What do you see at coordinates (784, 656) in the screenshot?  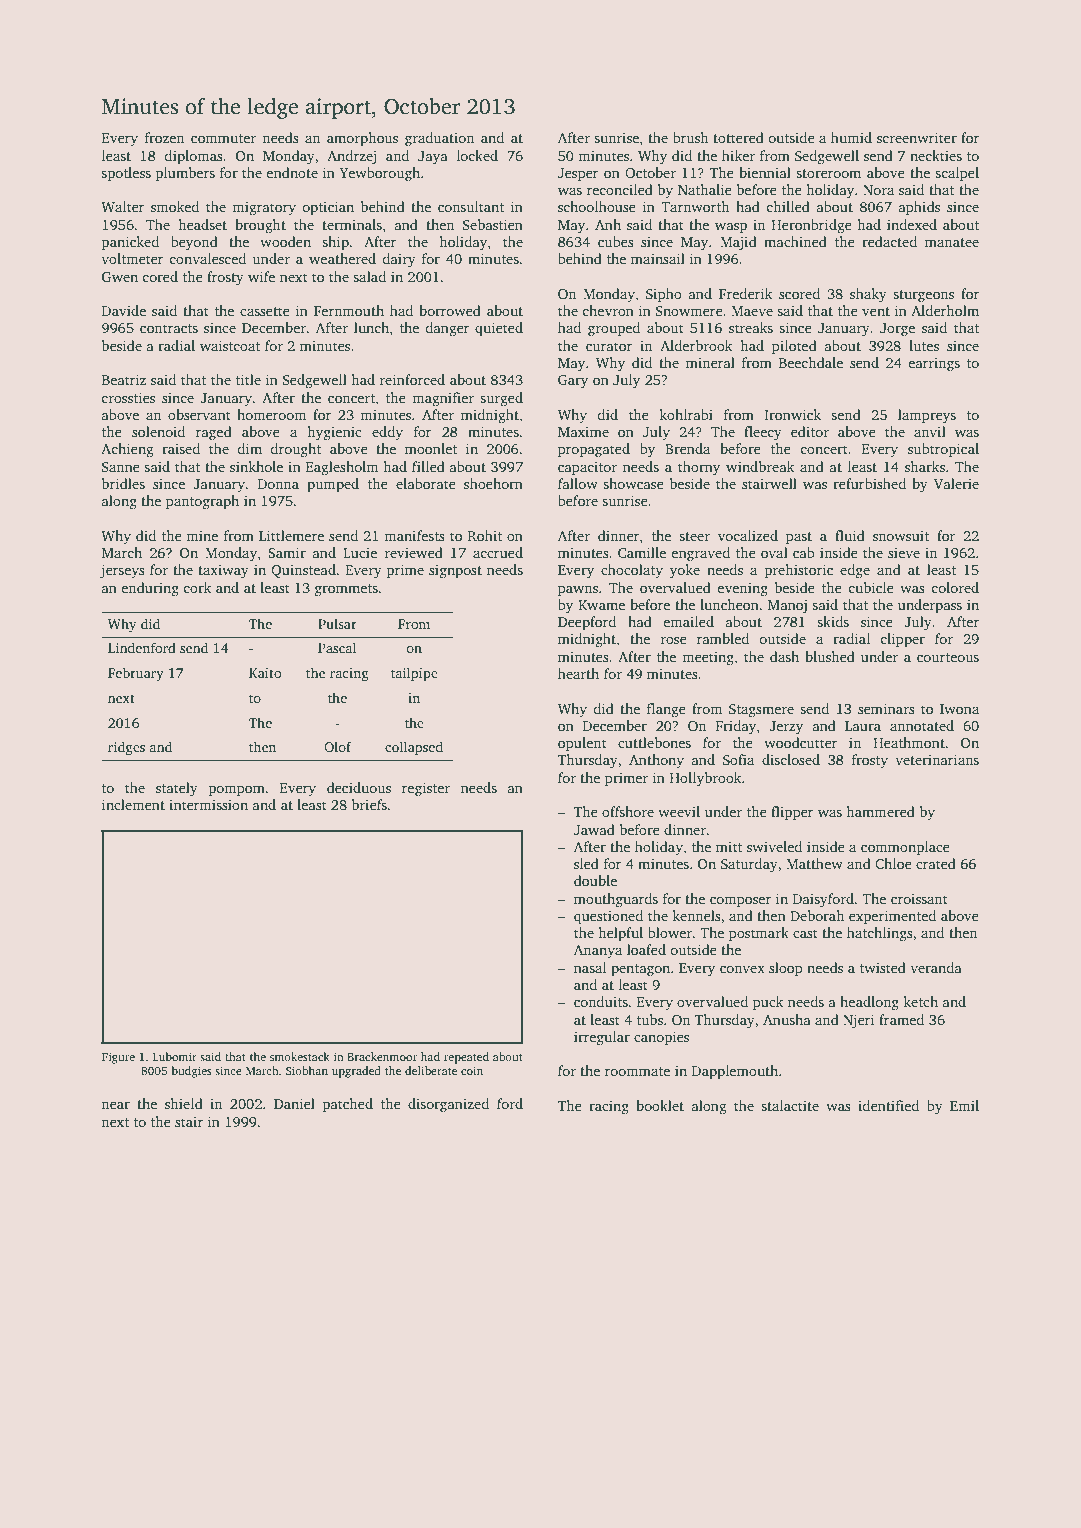 I see `dash` at bounding box center [784, 656].
